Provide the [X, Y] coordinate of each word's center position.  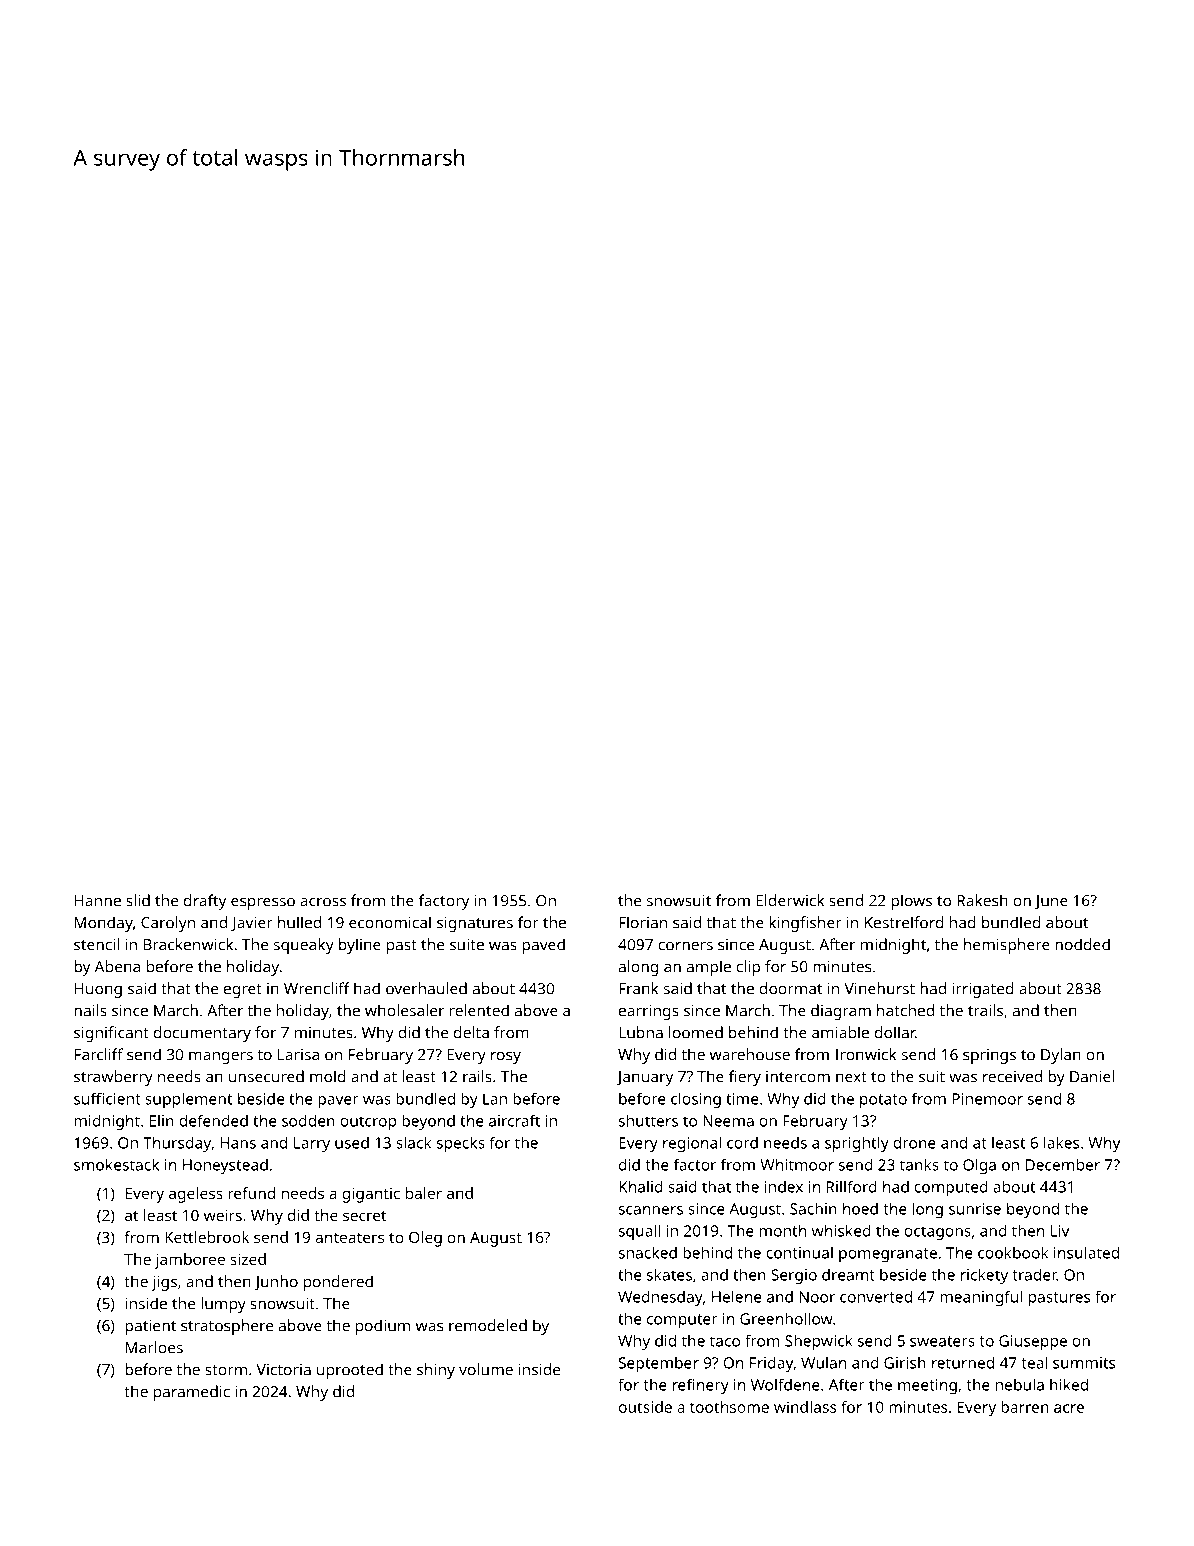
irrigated [983, 990]
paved [543, 946]
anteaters [350, 1238]
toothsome [729, 1407]
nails [90, 1010]
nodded [1082, 944]
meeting [927, 1386]
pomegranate [888, 1255]
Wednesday [660, 1298]
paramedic [192, 1393]
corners [685, 946]
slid [138, 900]
